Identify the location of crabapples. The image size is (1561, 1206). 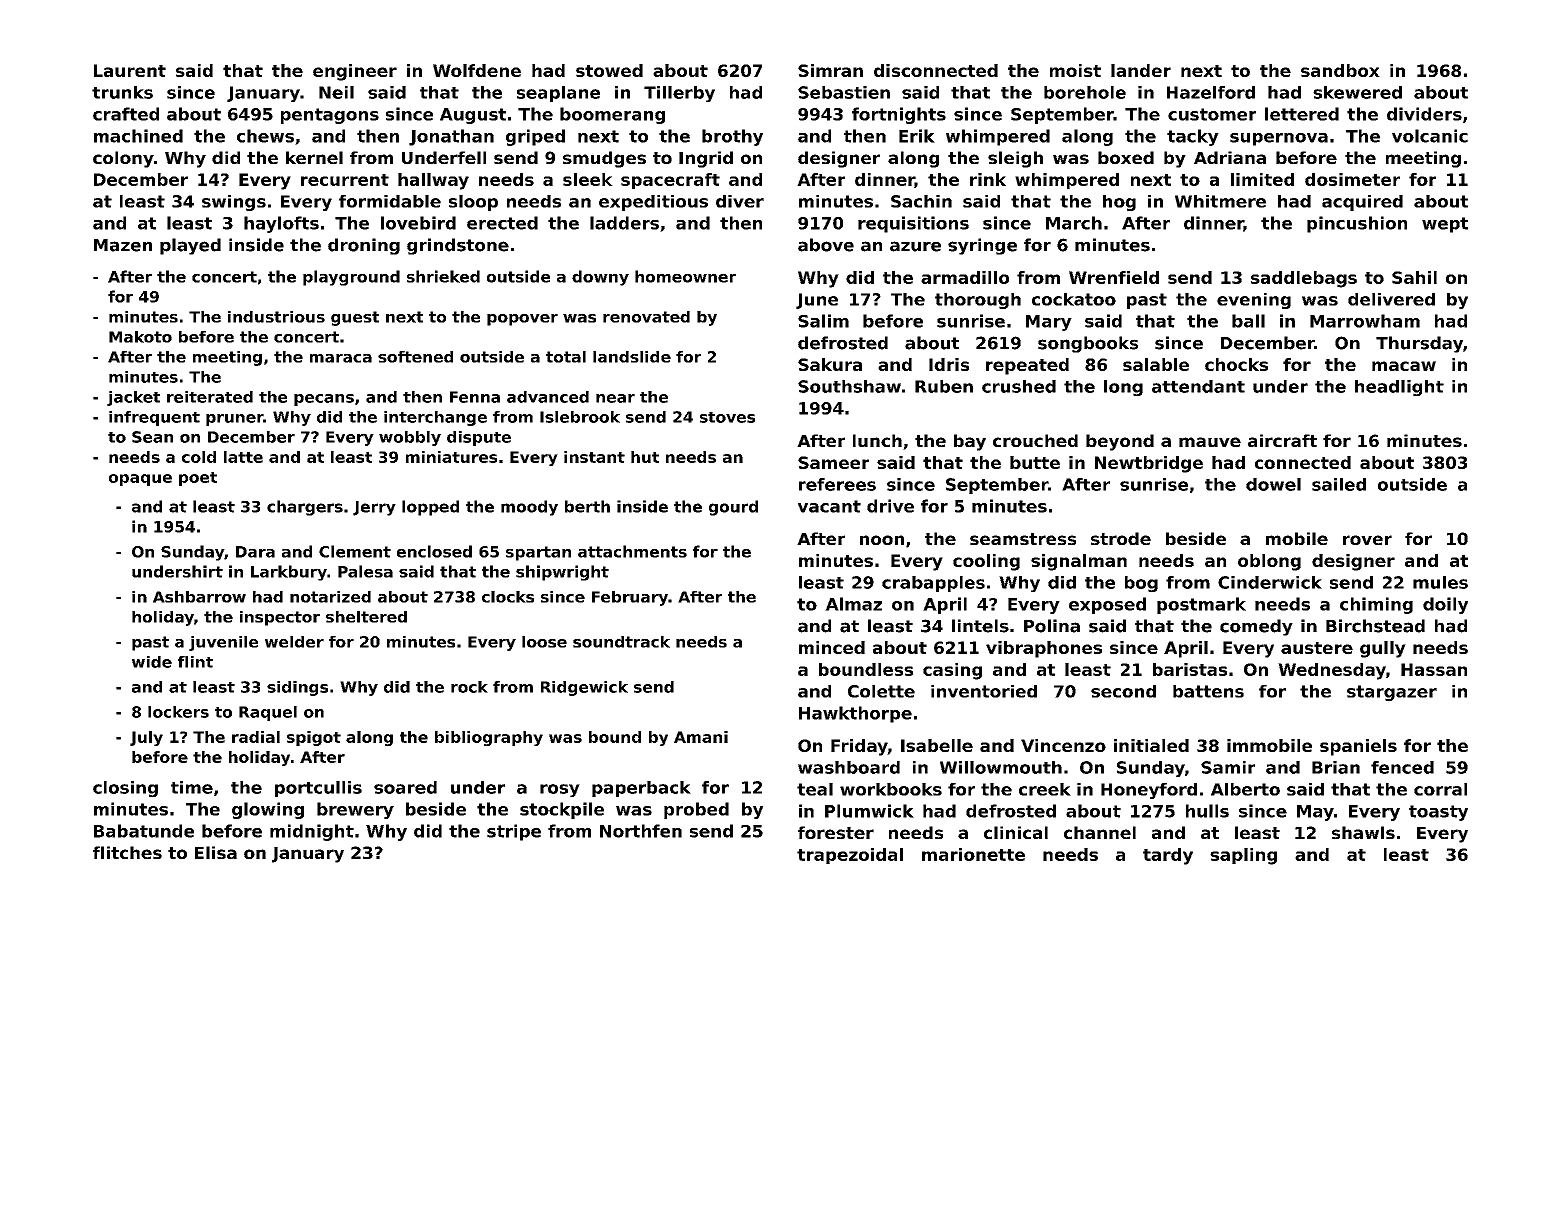
(933, 584).
